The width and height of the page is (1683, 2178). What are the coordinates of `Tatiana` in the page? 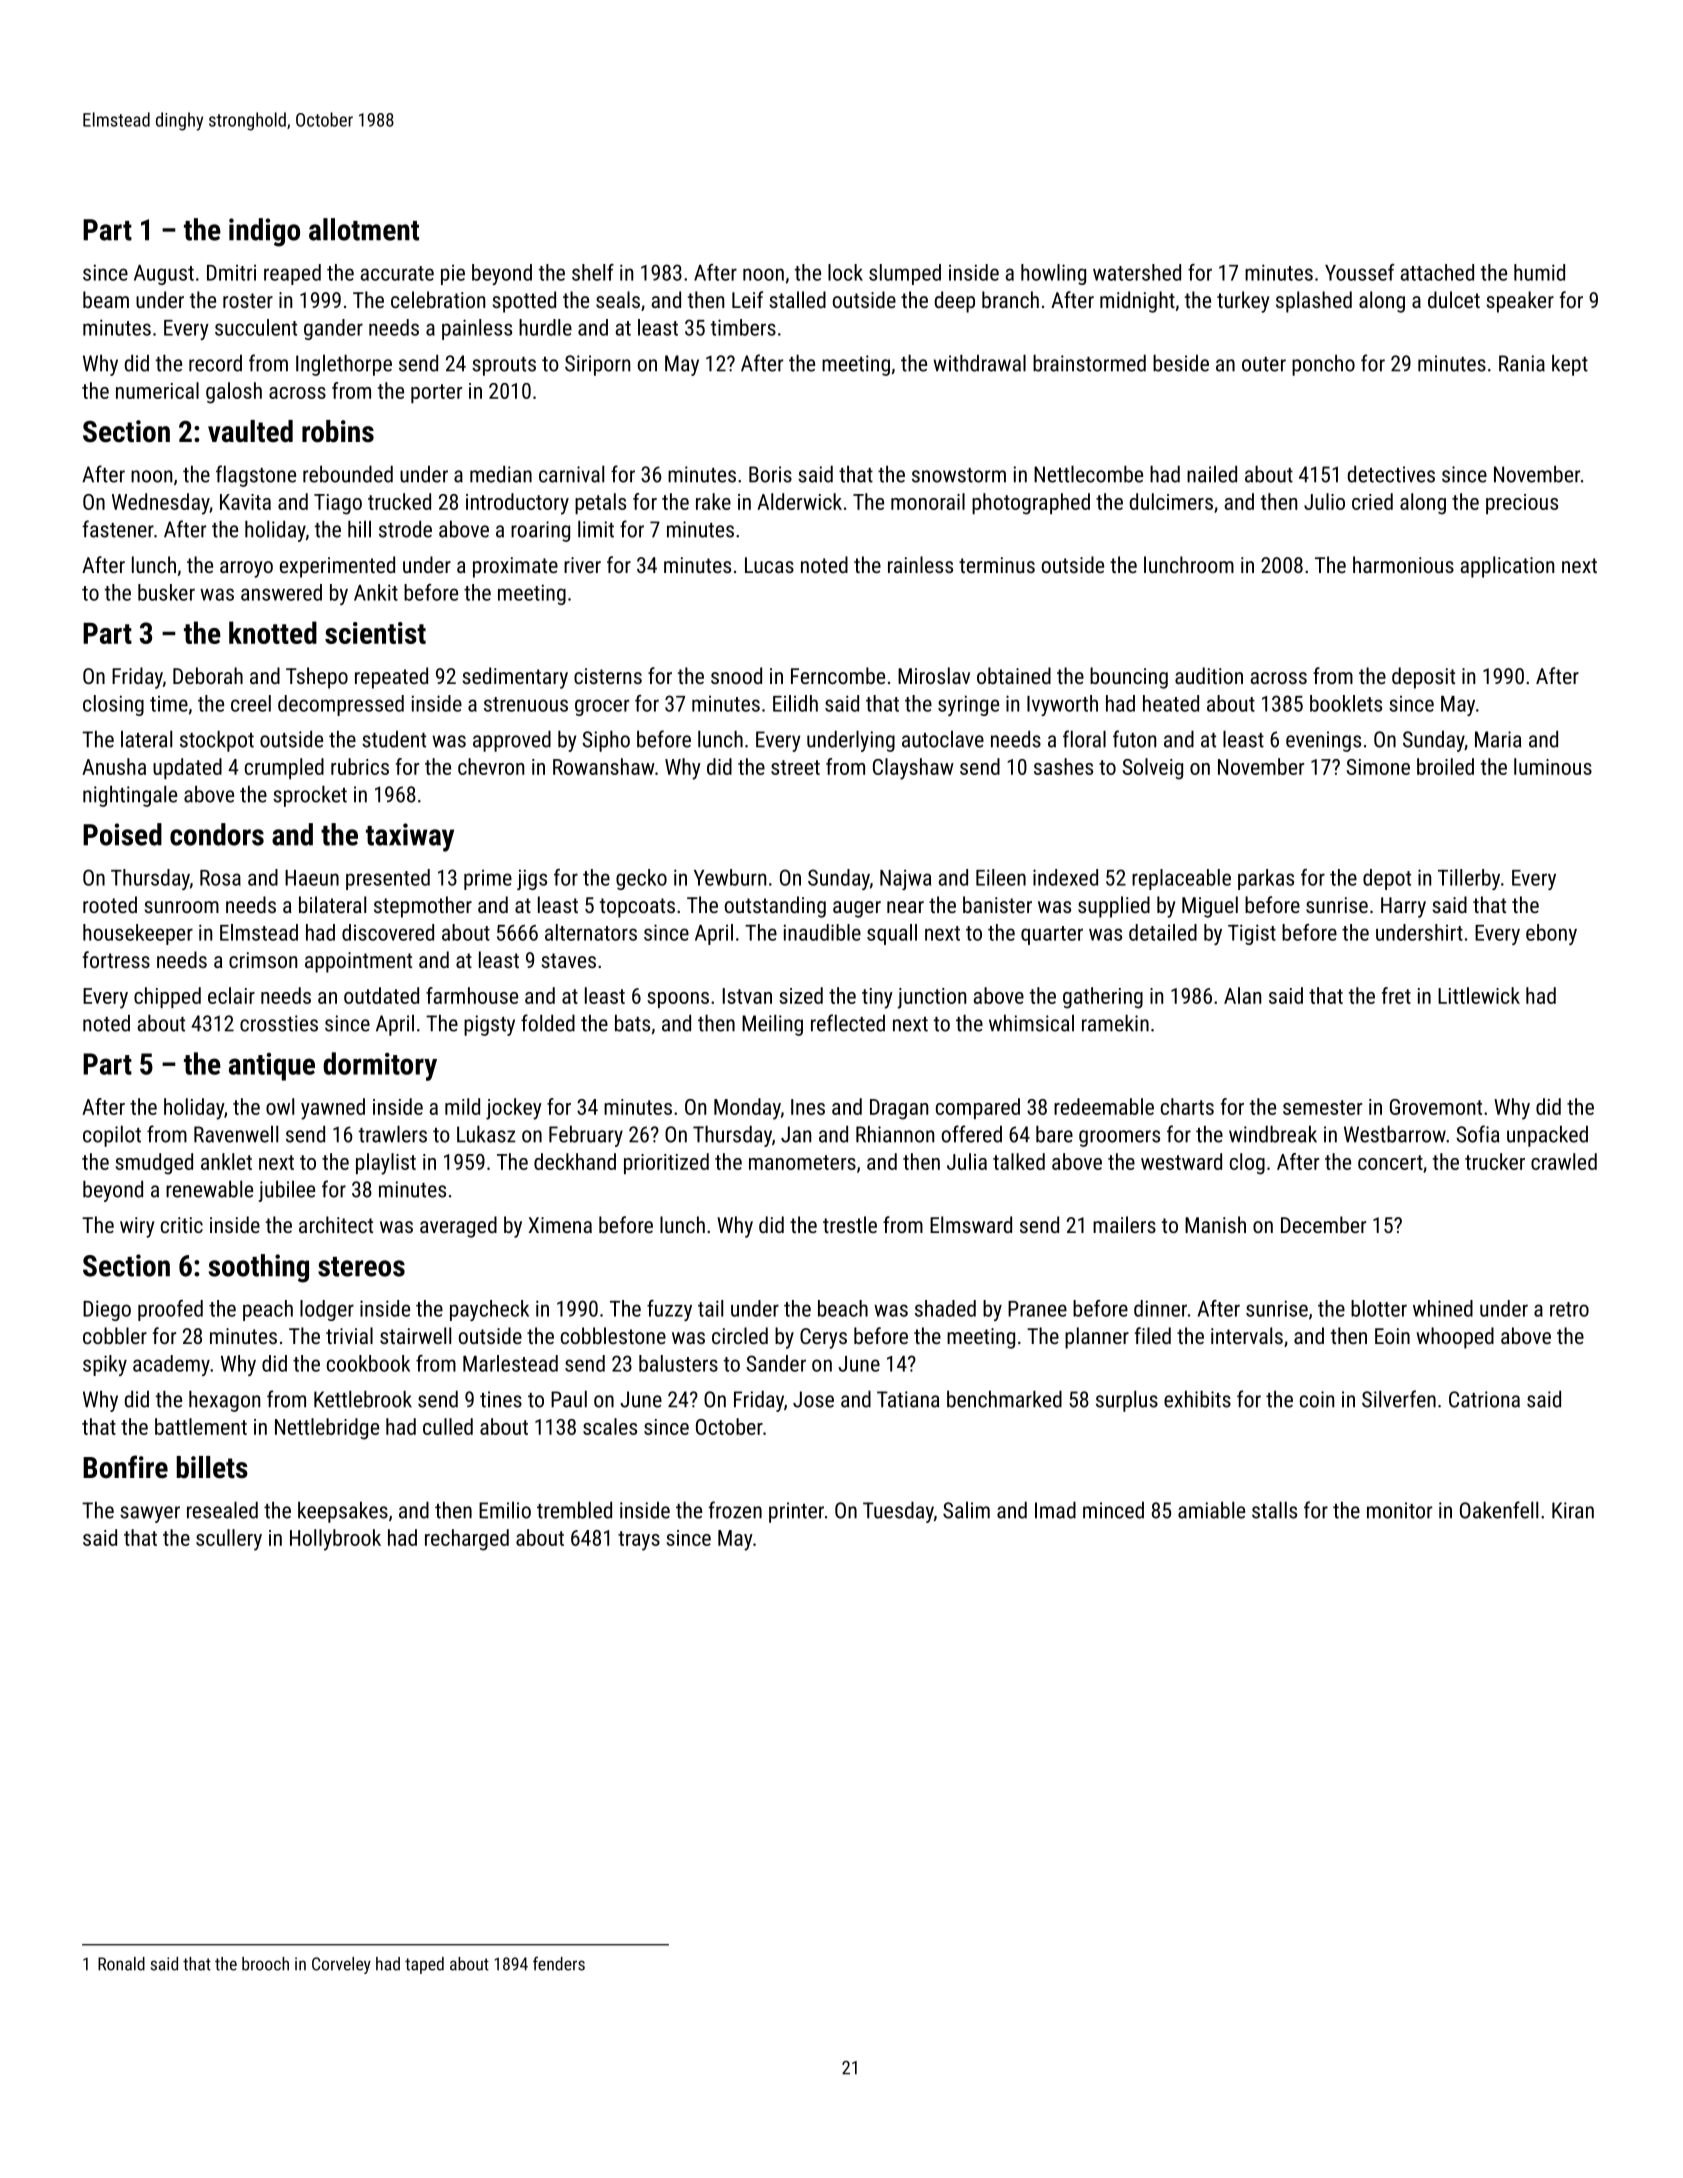 It's located at (908, 1399).
